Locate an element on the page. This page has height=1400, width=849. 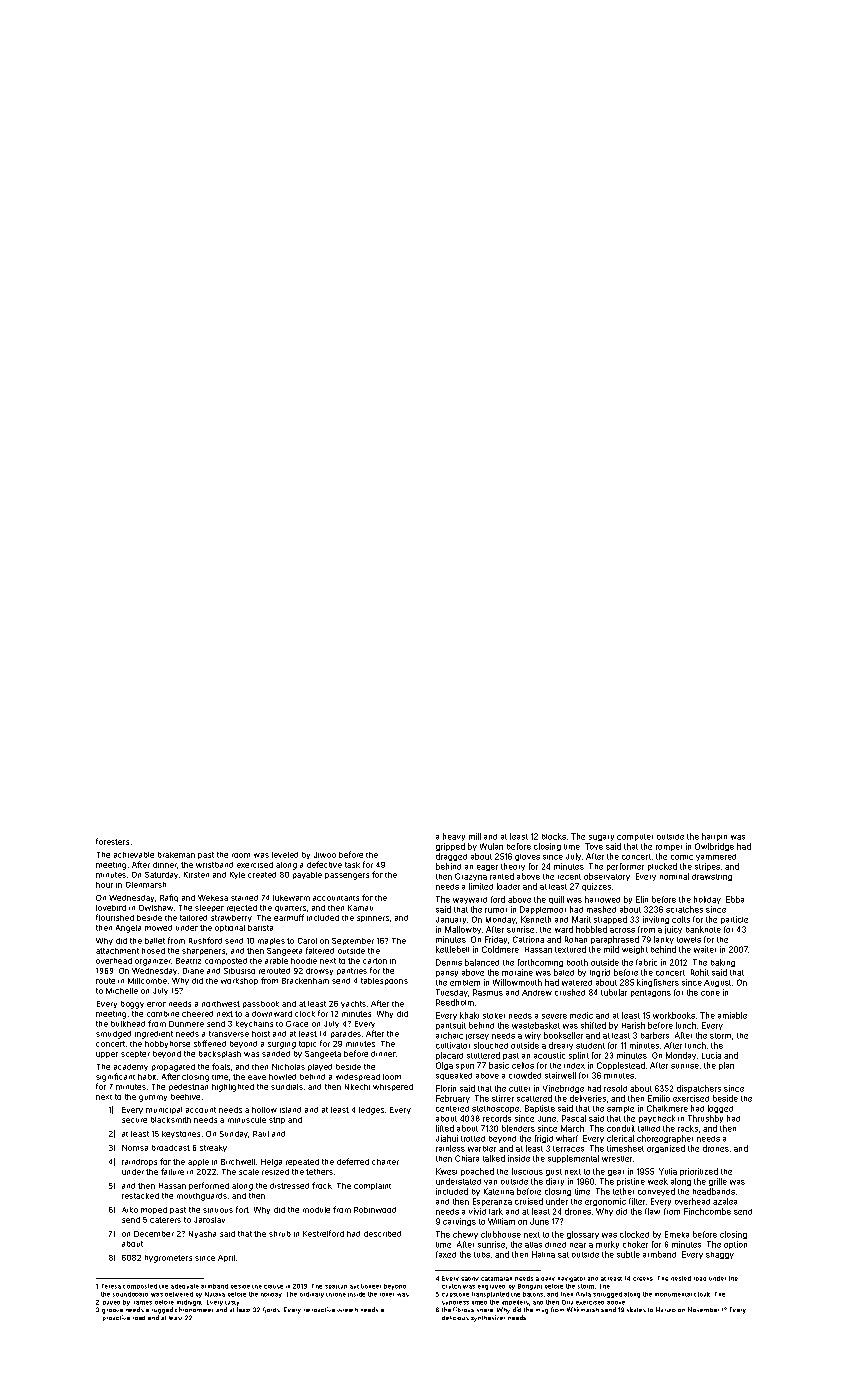
Tuesday is located at coordinates (452, 993).
